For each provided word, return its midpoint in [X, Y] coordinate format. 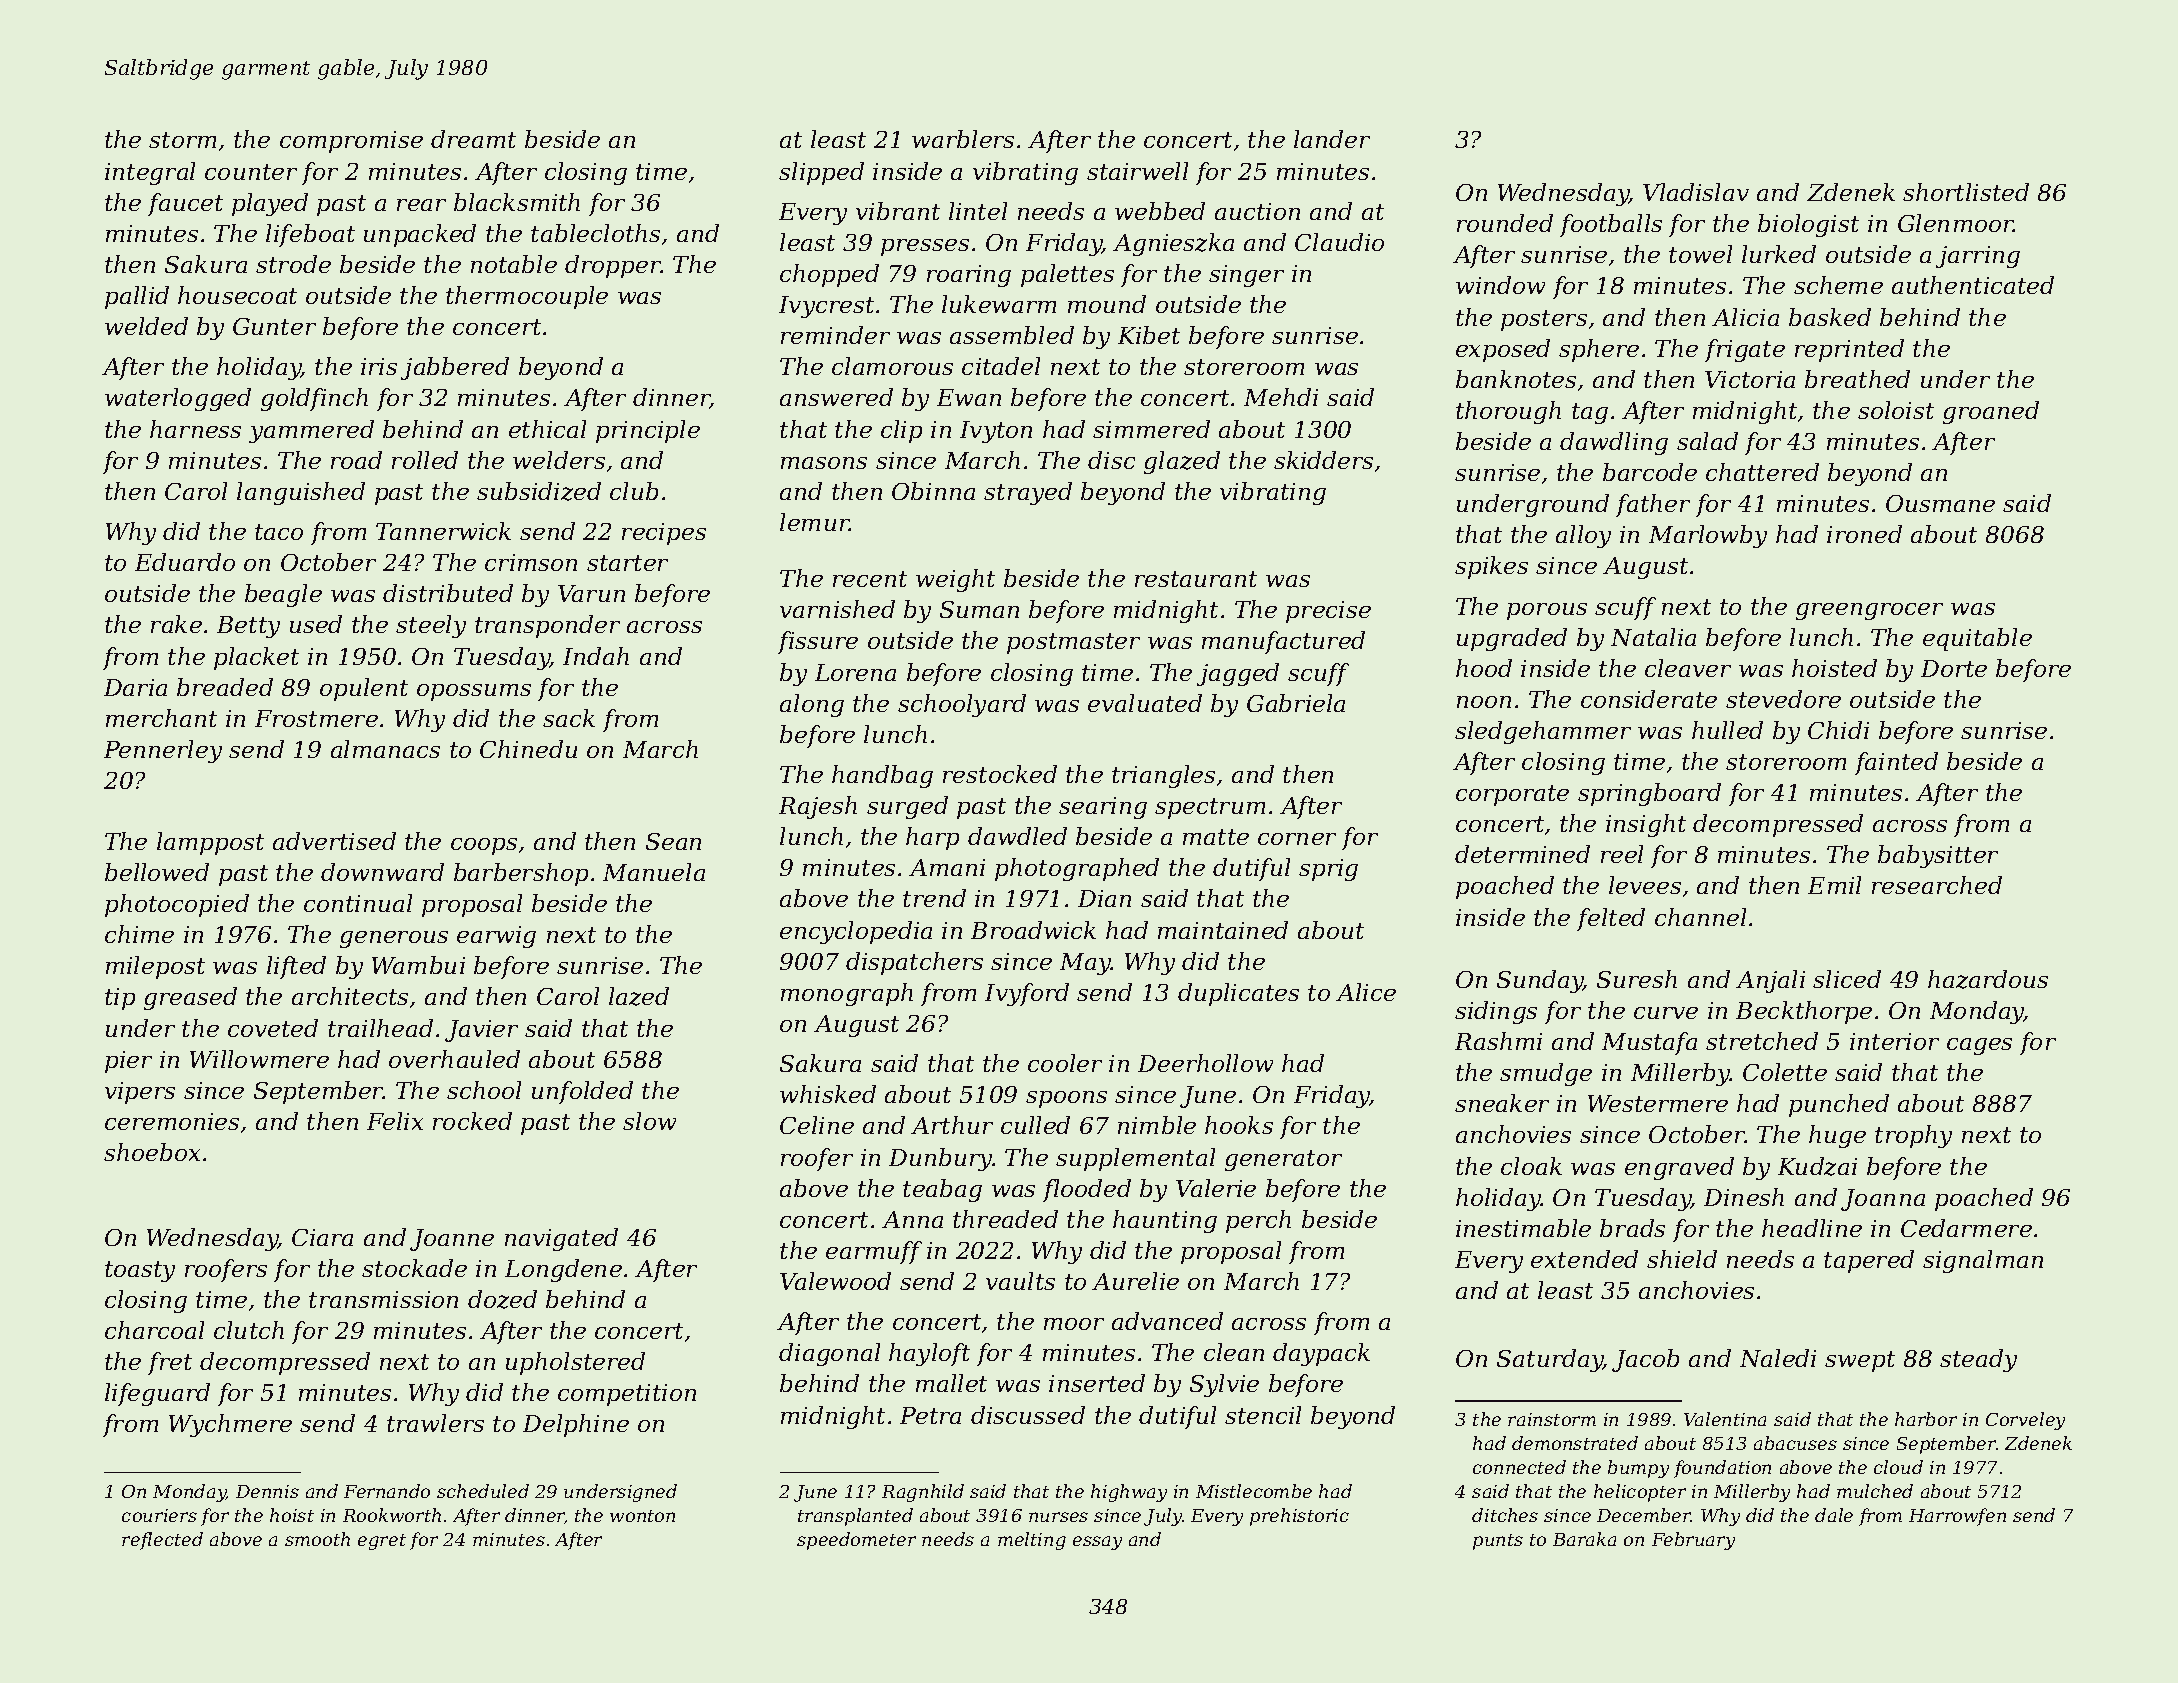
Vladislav [1696, 192]
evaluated [1145, 703]
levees [1645, 885]
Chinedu [528, 749]
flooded [1087, 1190]
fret [170, 1363]
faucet [185, 204]
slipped [821, 173]
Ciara [322, 1237]
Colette [1785, 1072]
